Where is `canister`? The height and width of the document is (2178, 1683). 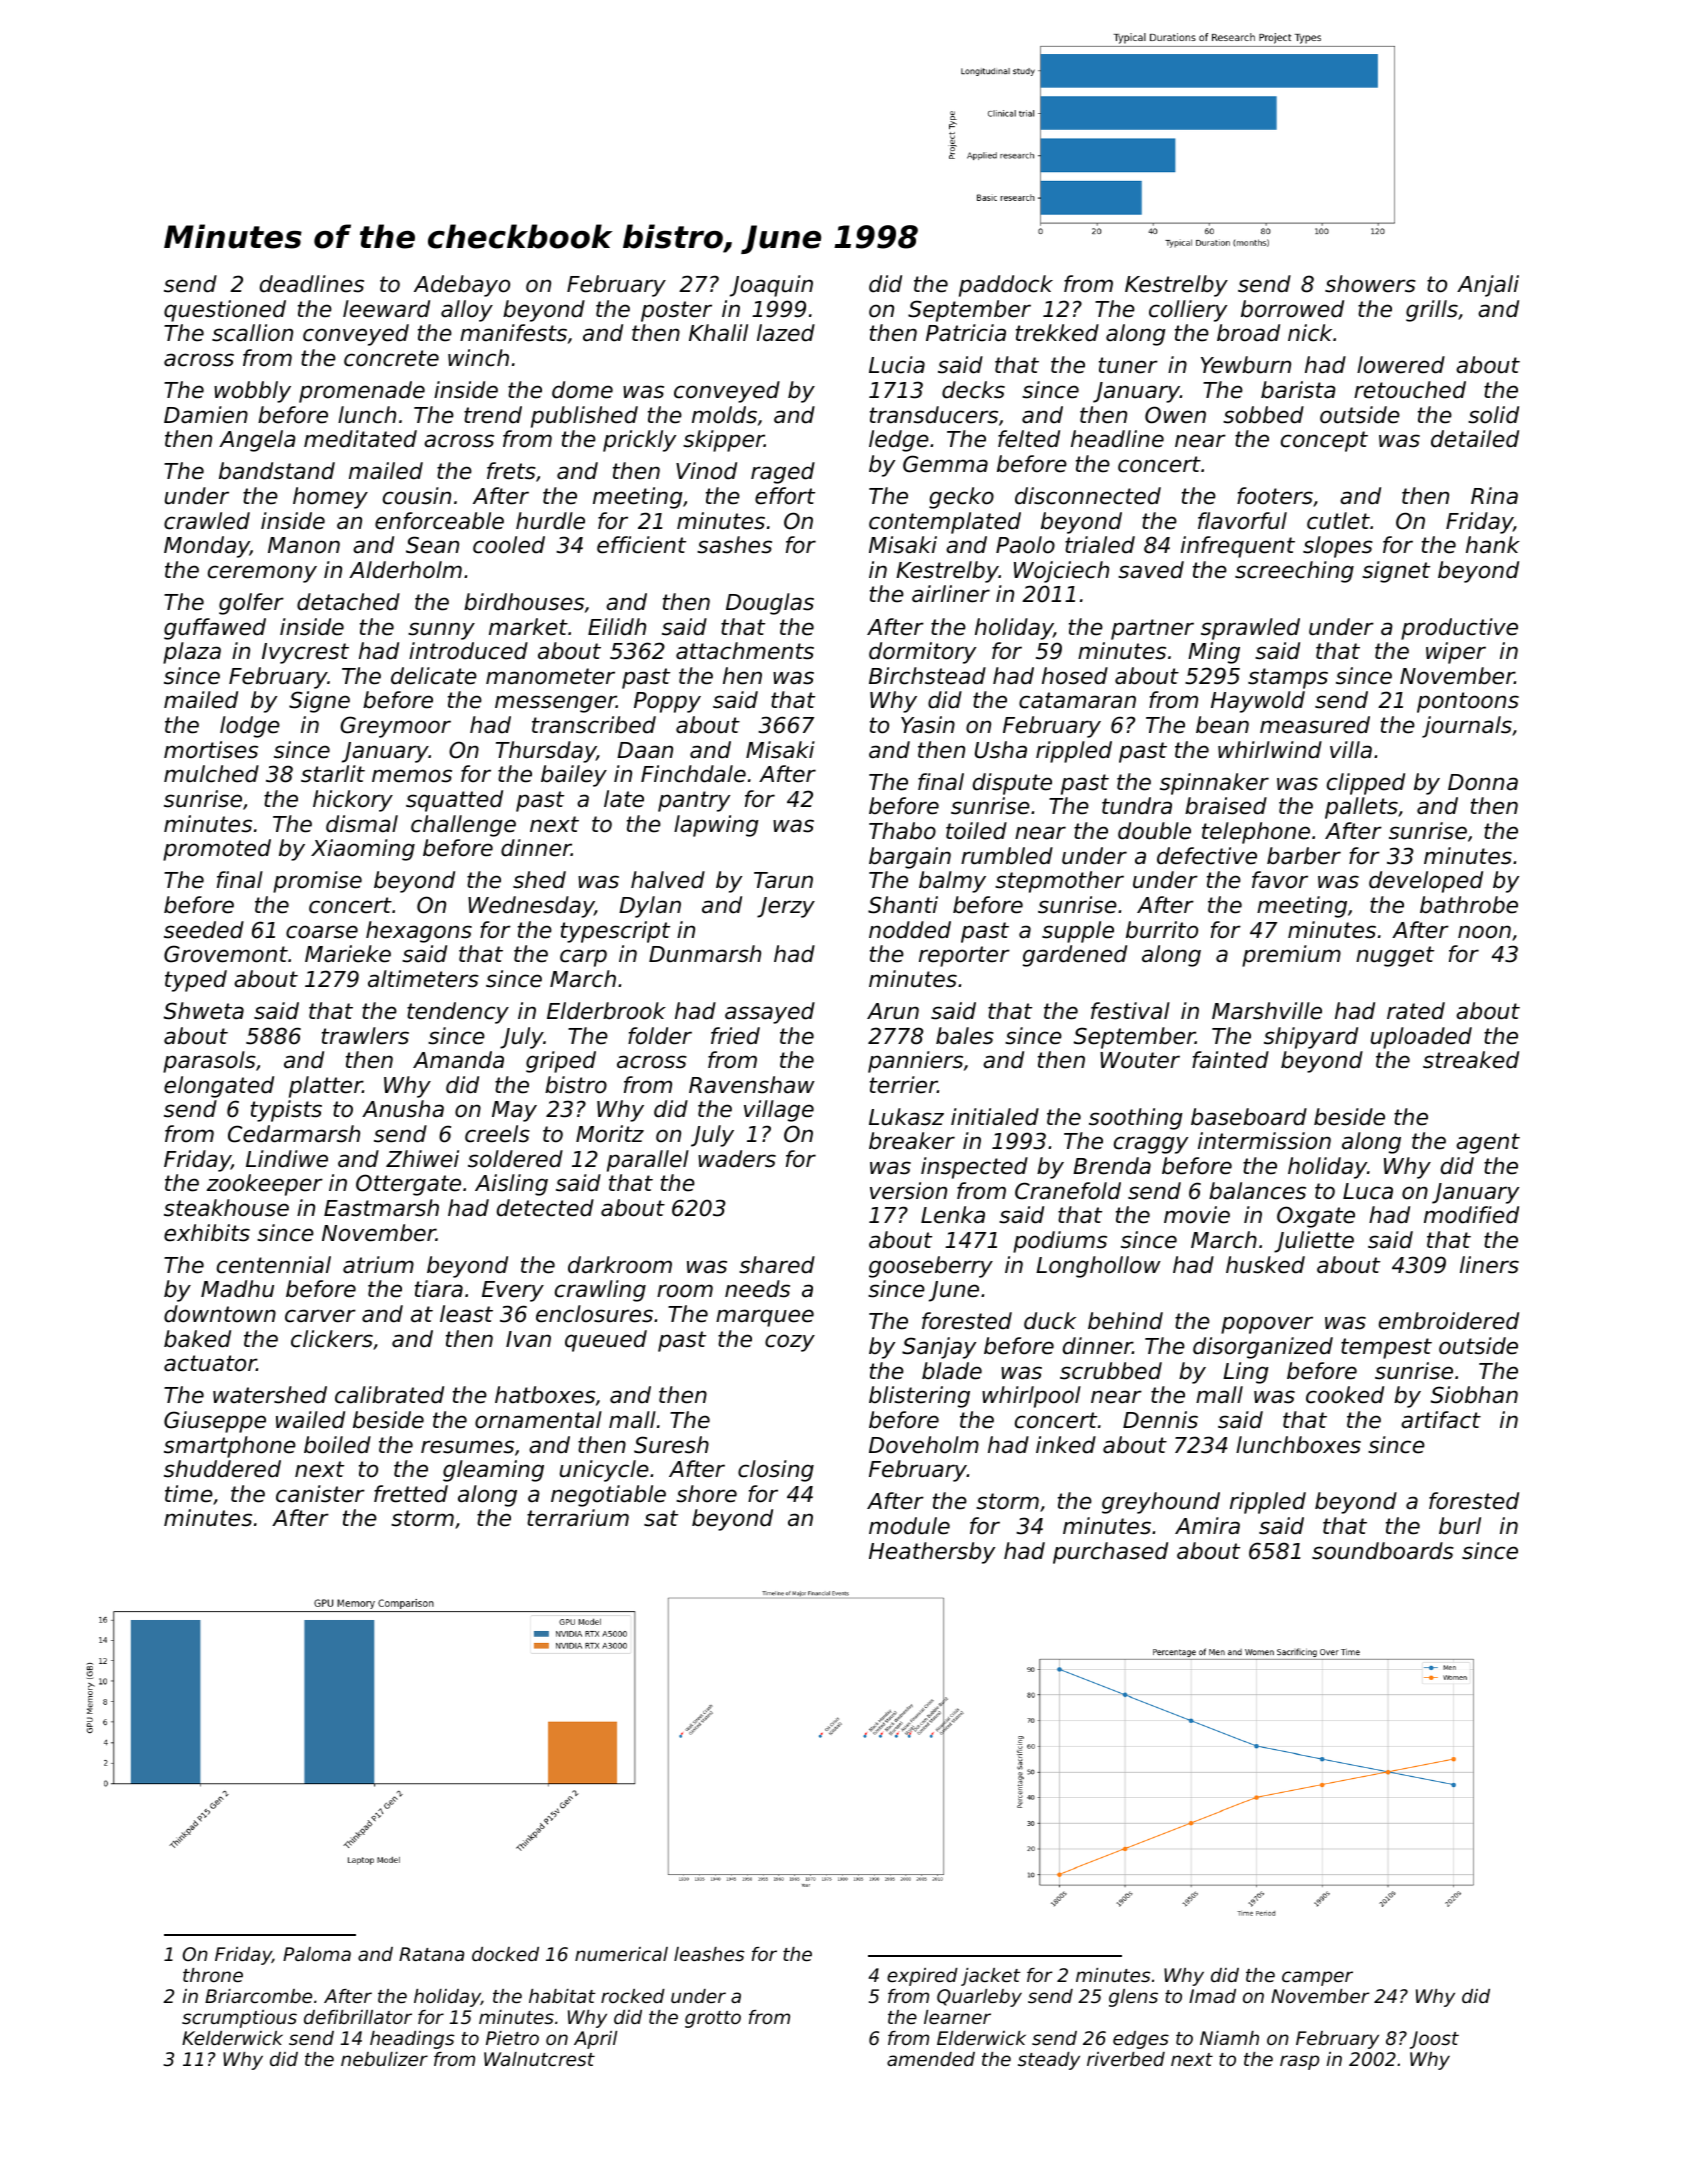
canister is located at coordinates (320, 1494).
